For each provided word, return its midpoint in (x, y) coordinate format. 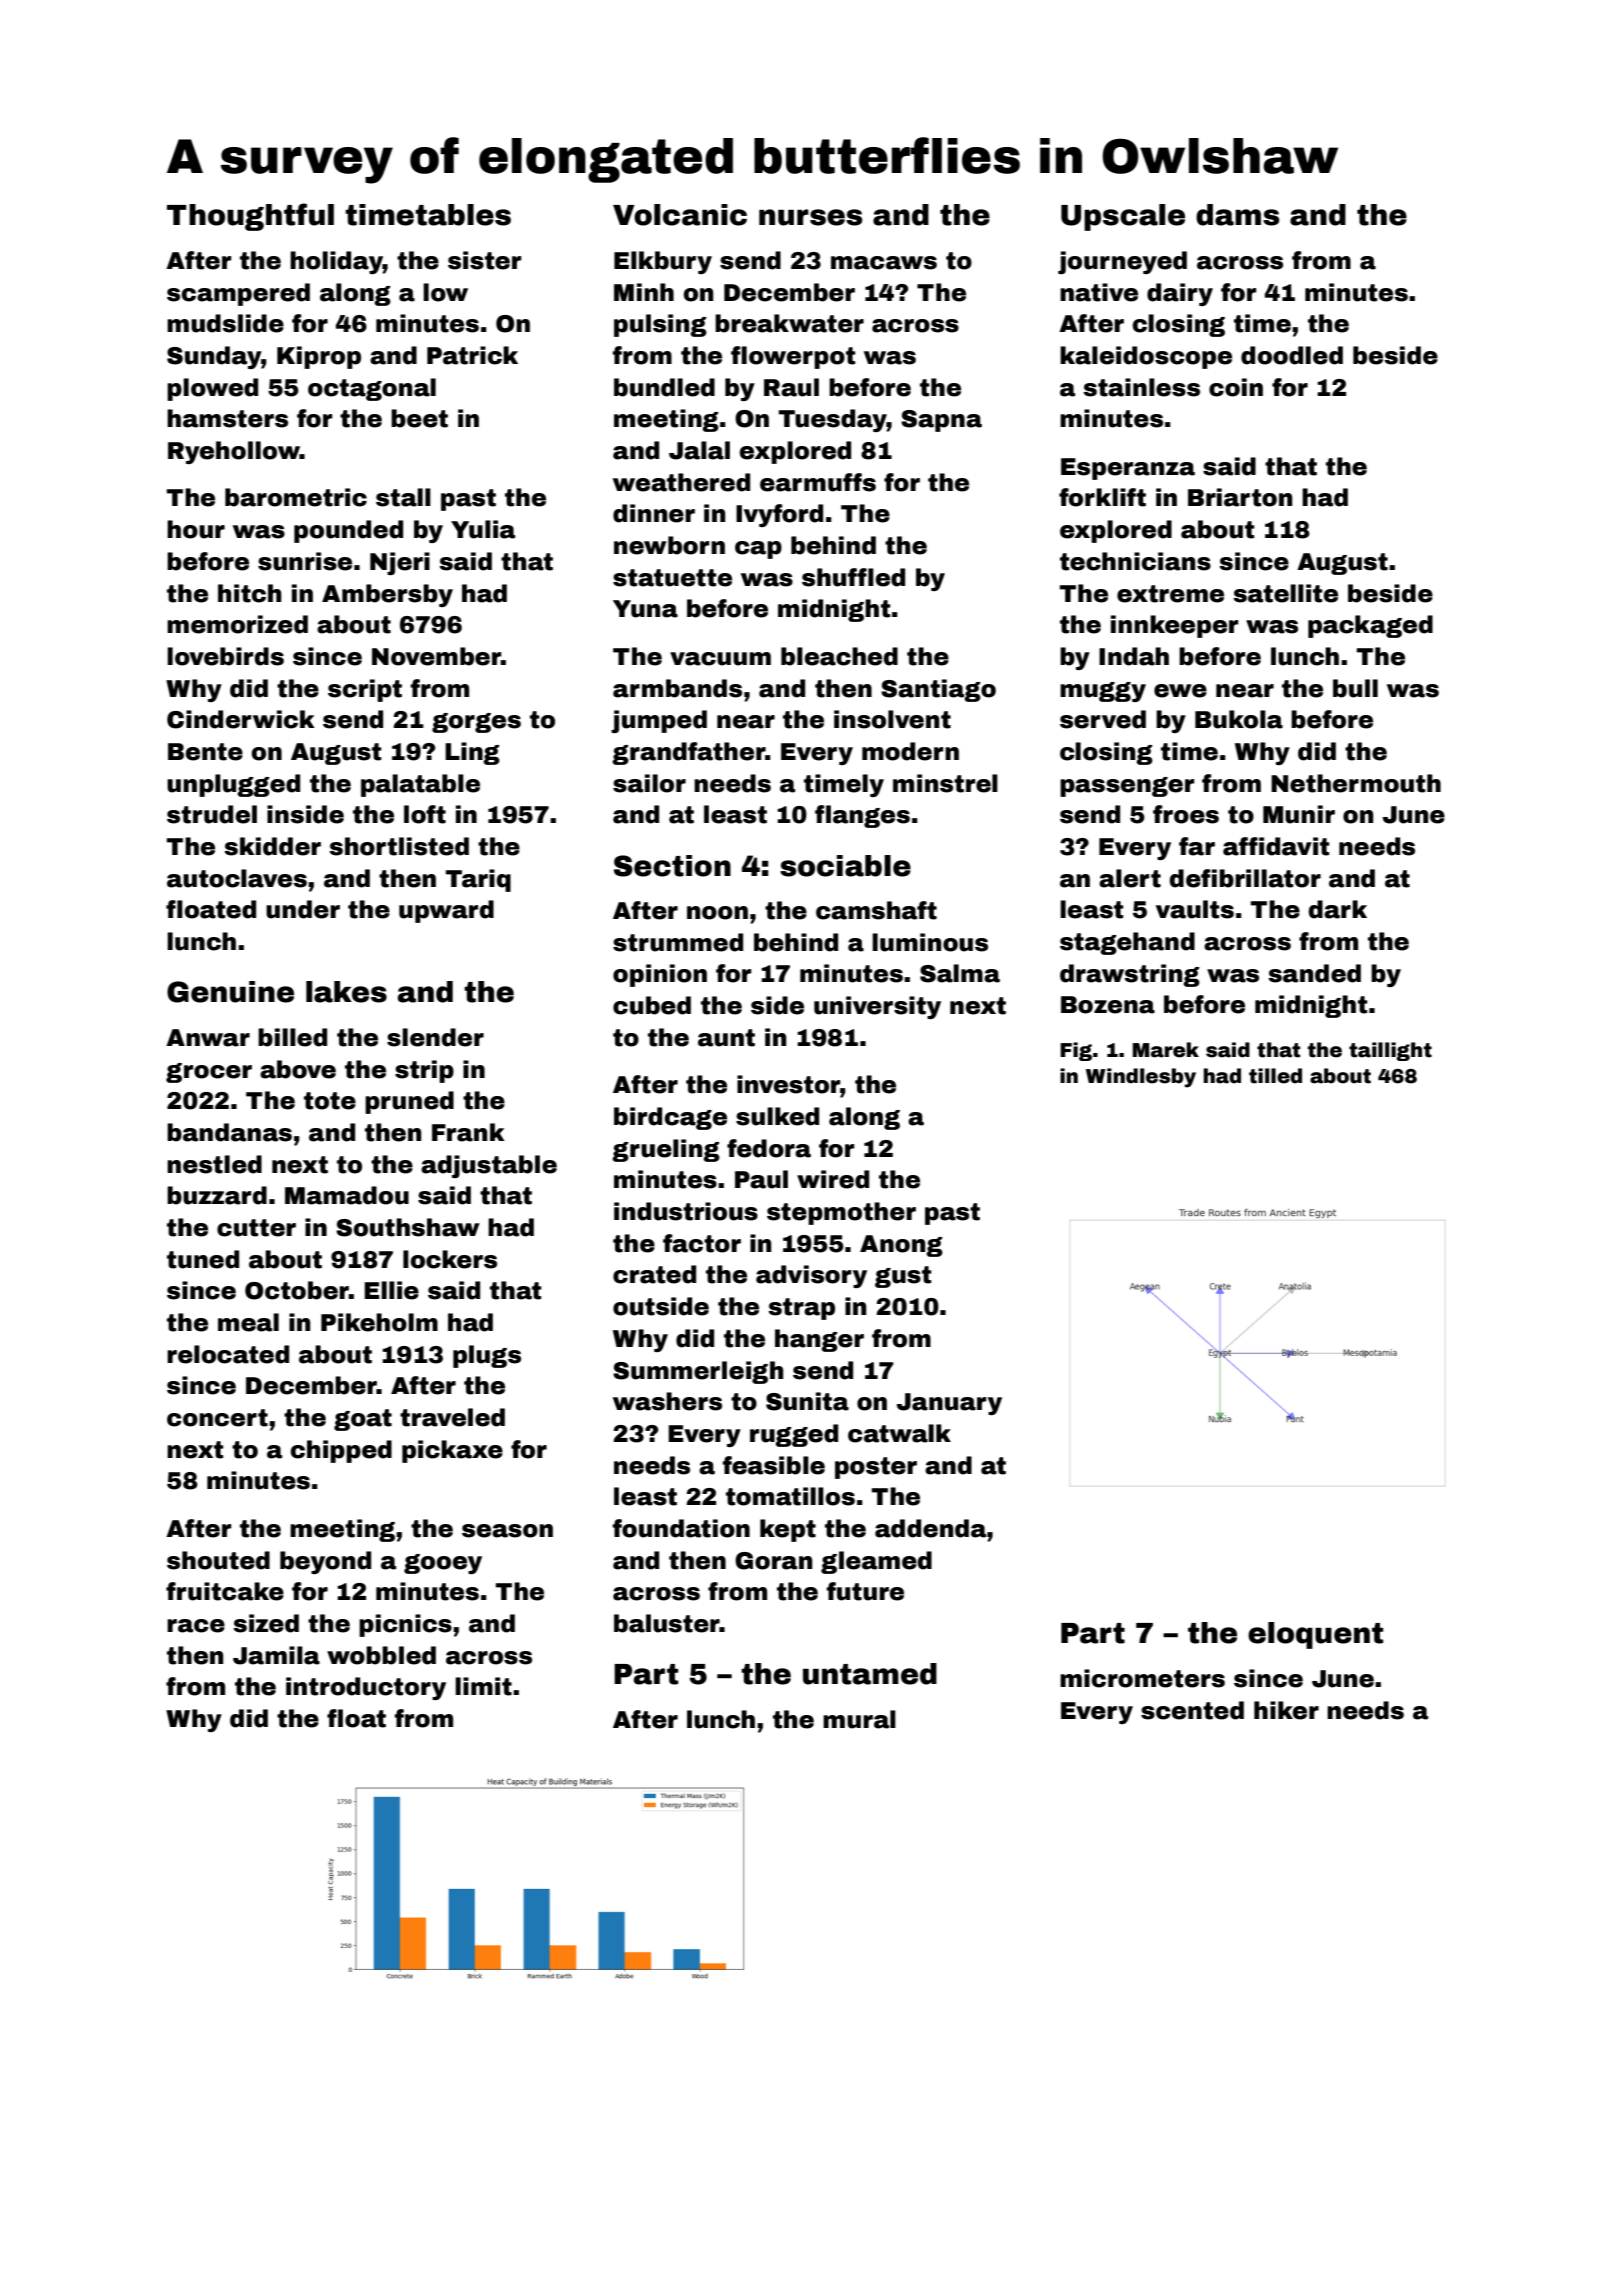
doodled (1292, 355)
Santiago (938, 690)
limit (483, 1686)
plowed (212, 389)
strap (801, 1309)
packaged (1370, 626)
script (365, 690)
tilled (1275, 1076)
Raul (791, 387)
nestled (214, 1164)
